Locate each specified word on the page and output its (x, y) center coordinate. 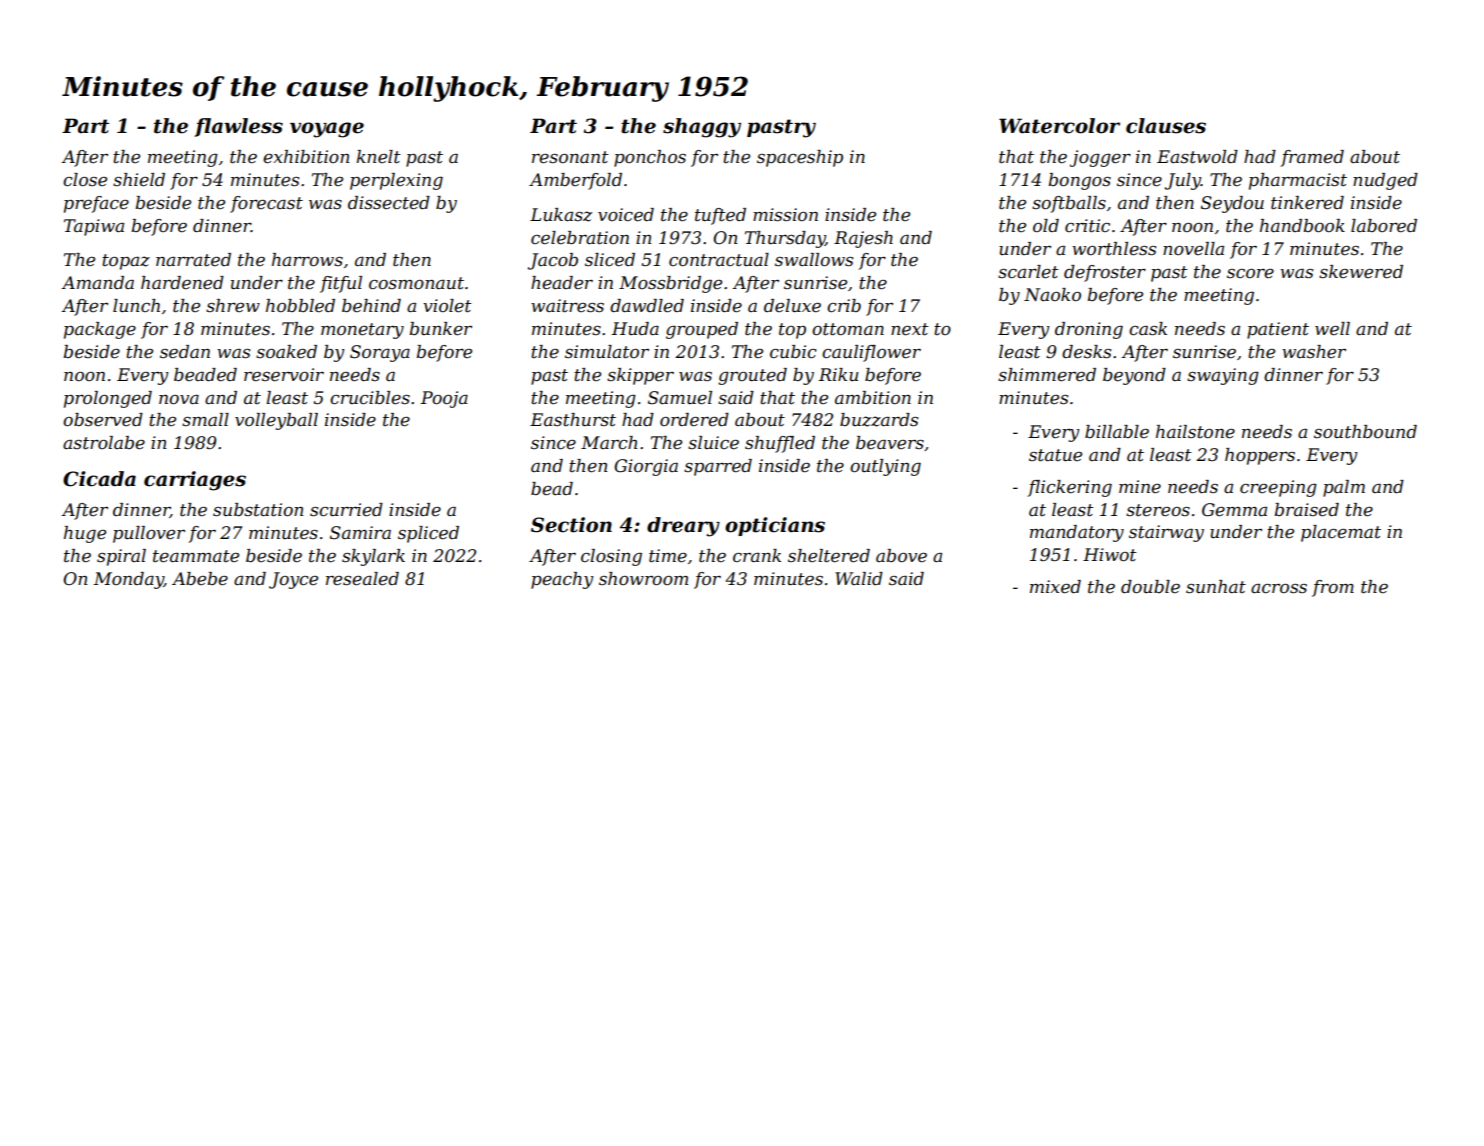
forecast (266, 204)
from (1333, 588)
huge (85, 534)
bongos (1080, 181)
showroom (643, 578)
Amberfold (575, 181)
